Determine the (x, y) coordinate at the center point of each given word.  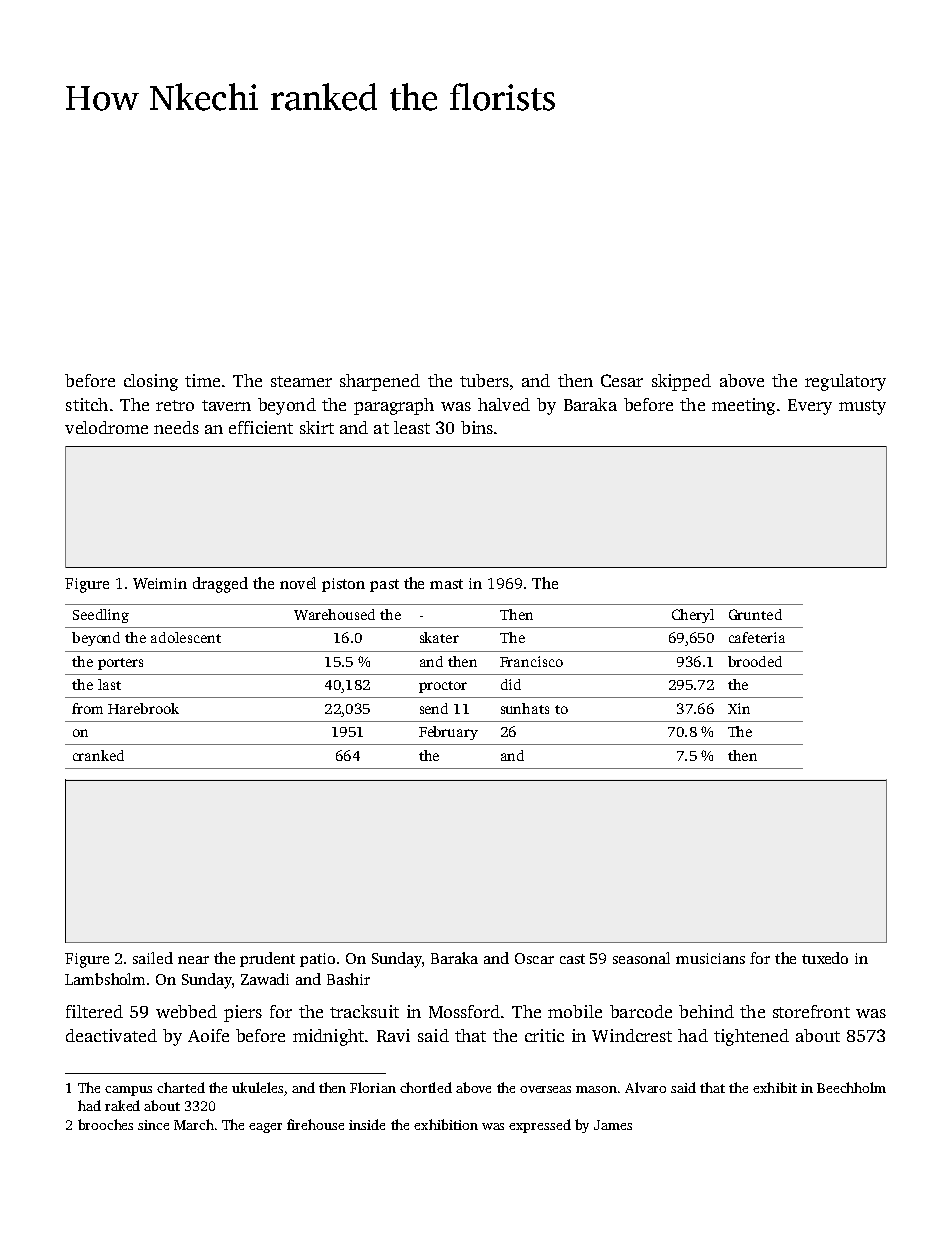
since (153, 1125)
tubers (484, 380)
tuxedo (825, 958)
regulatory (845, 382)
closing (151, 382)
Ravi (393, 1035)
